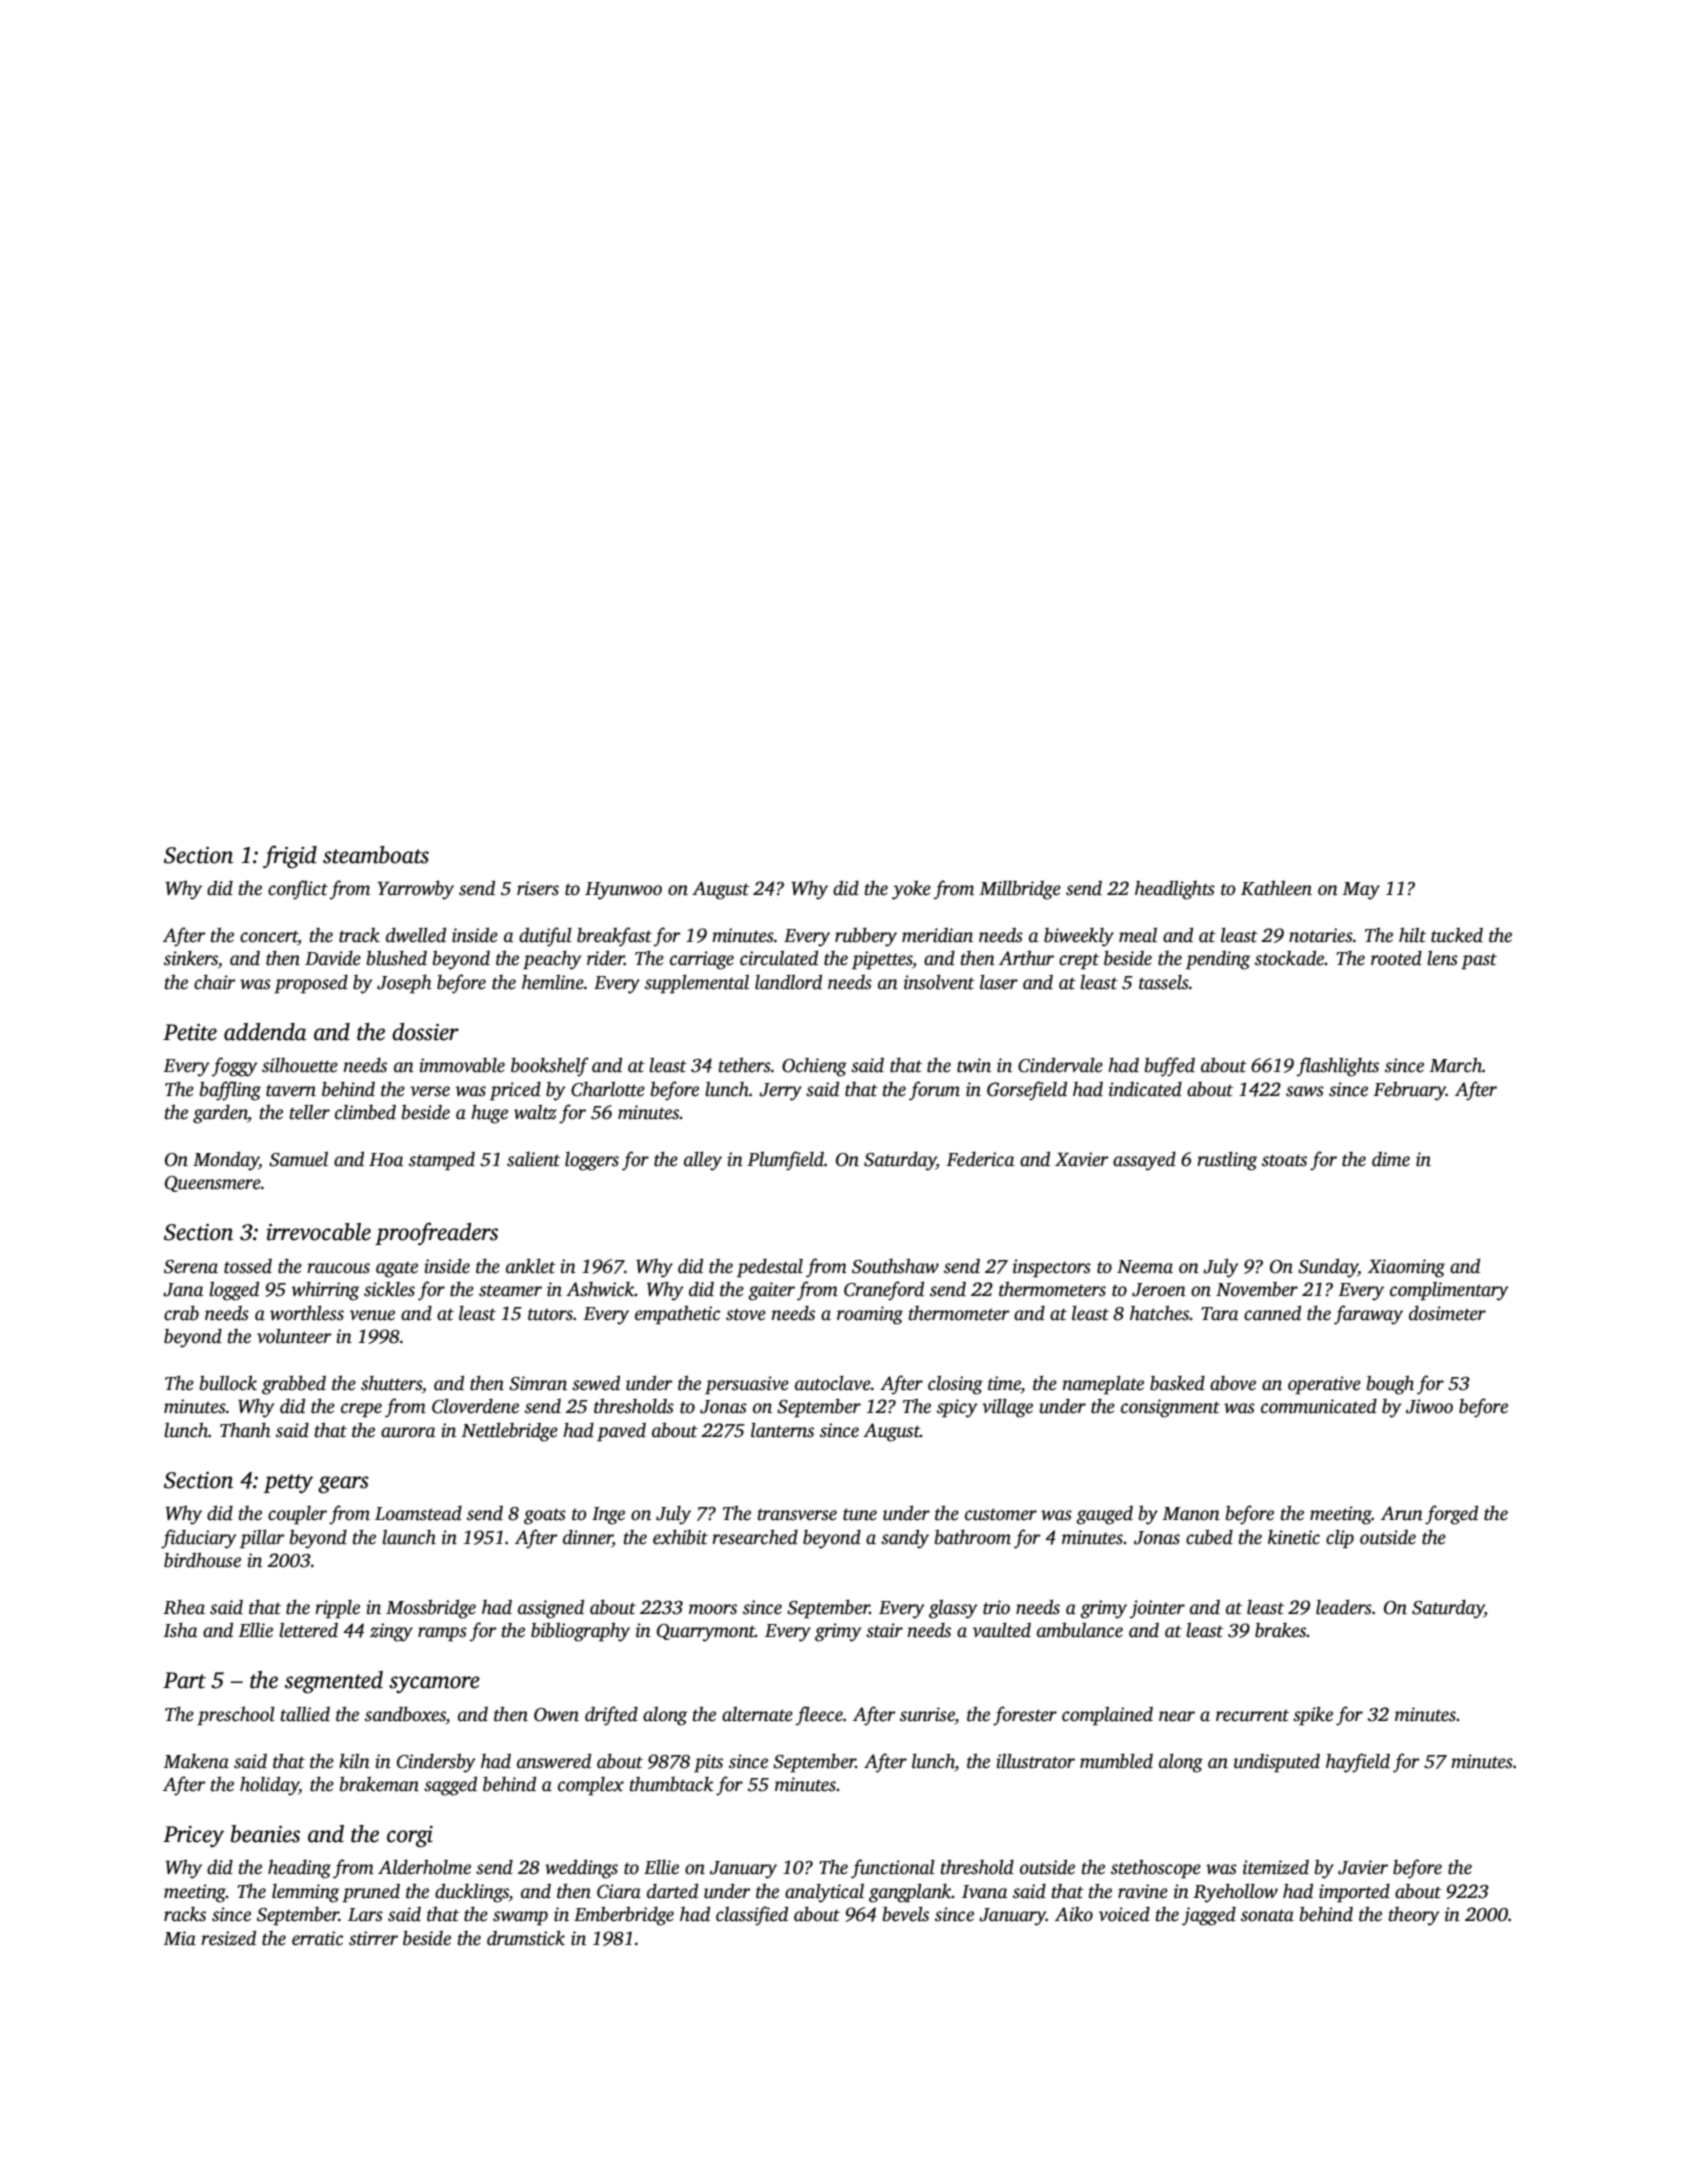 The width and height of the document is (1683, 2178). What do you see at coordinates (290, 856) in the document?
I see `frigid` at bounding box center [290, 856].
